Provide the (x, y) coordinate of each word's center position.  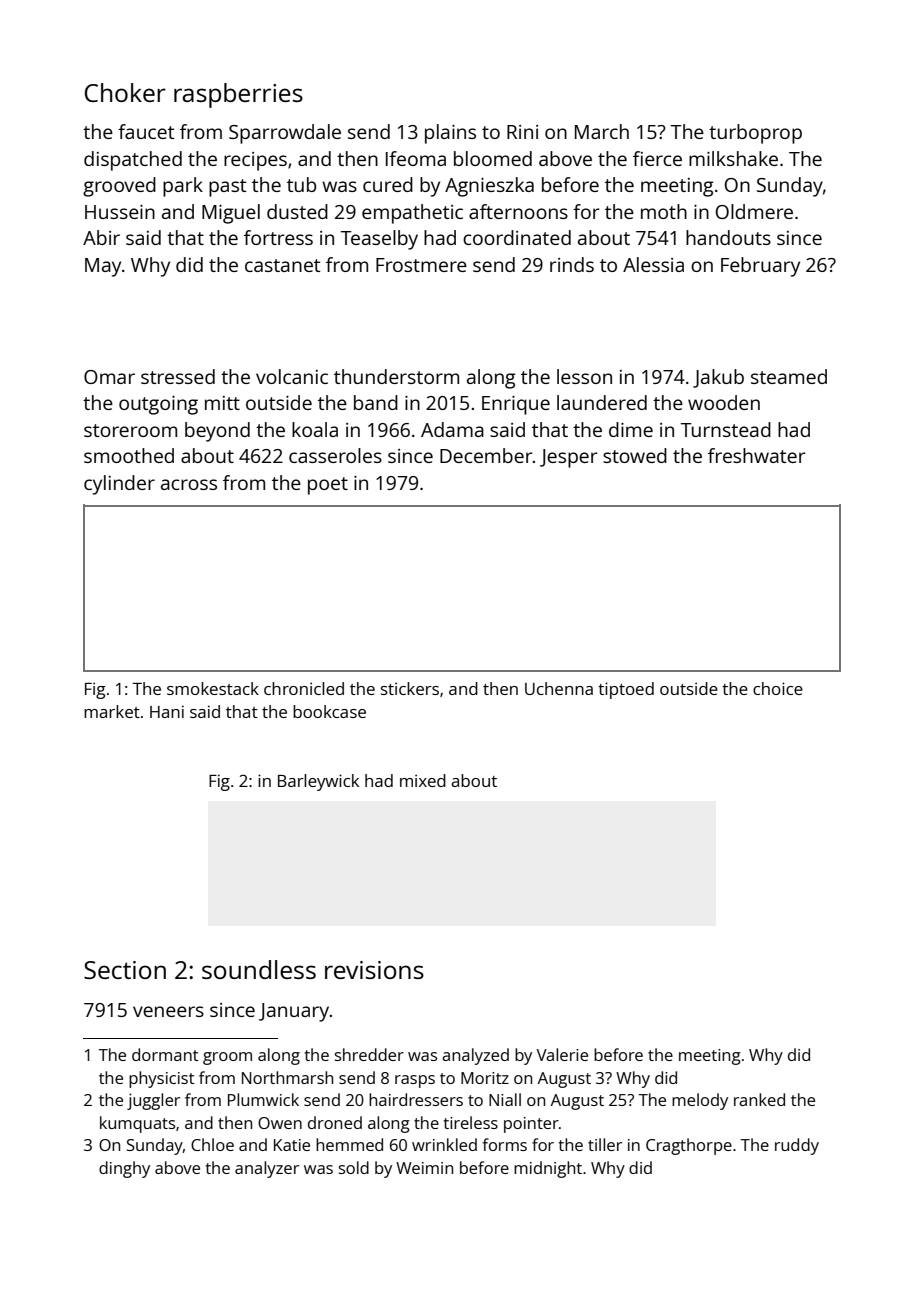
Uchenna (559, 688)
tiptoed (626, 690)
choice (778, 688)
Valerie (562, 1054)
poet (328, 486)
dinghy (124, 1169)
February (760, 267)
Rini (522, 132)
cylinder (119, 485)
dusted (297, 211)
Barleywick (318, 782)
